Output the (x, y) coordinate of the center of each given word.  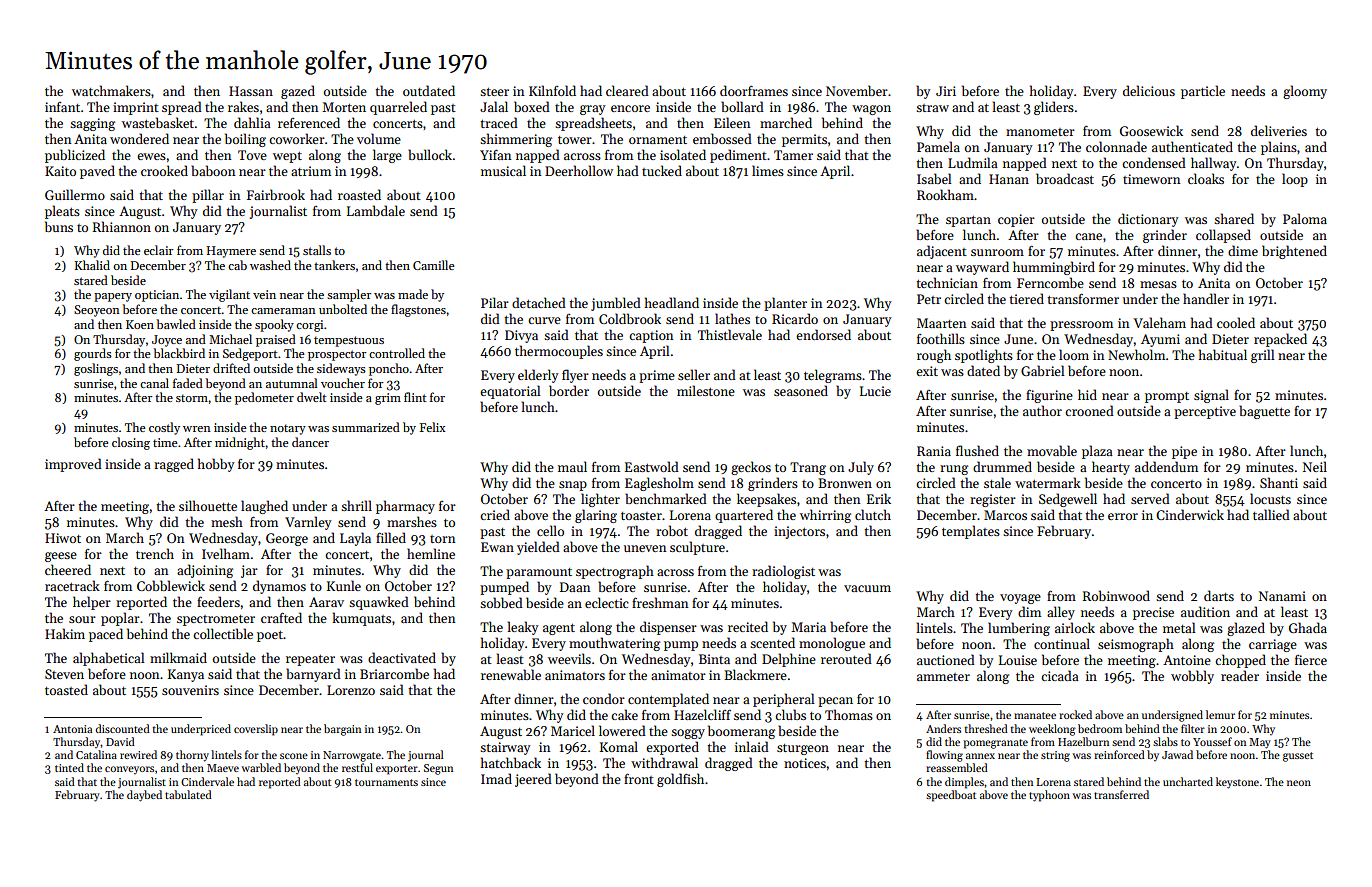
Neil (1315, 466)
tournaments (386, 782)
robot (672, 530)
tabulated (188, 794)
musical (503, 170)
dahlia (252, 122)
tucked (662, 170)
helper (92, 603)
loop (1295, 180)
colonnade (1116, 146)
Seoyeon (97, 311)
